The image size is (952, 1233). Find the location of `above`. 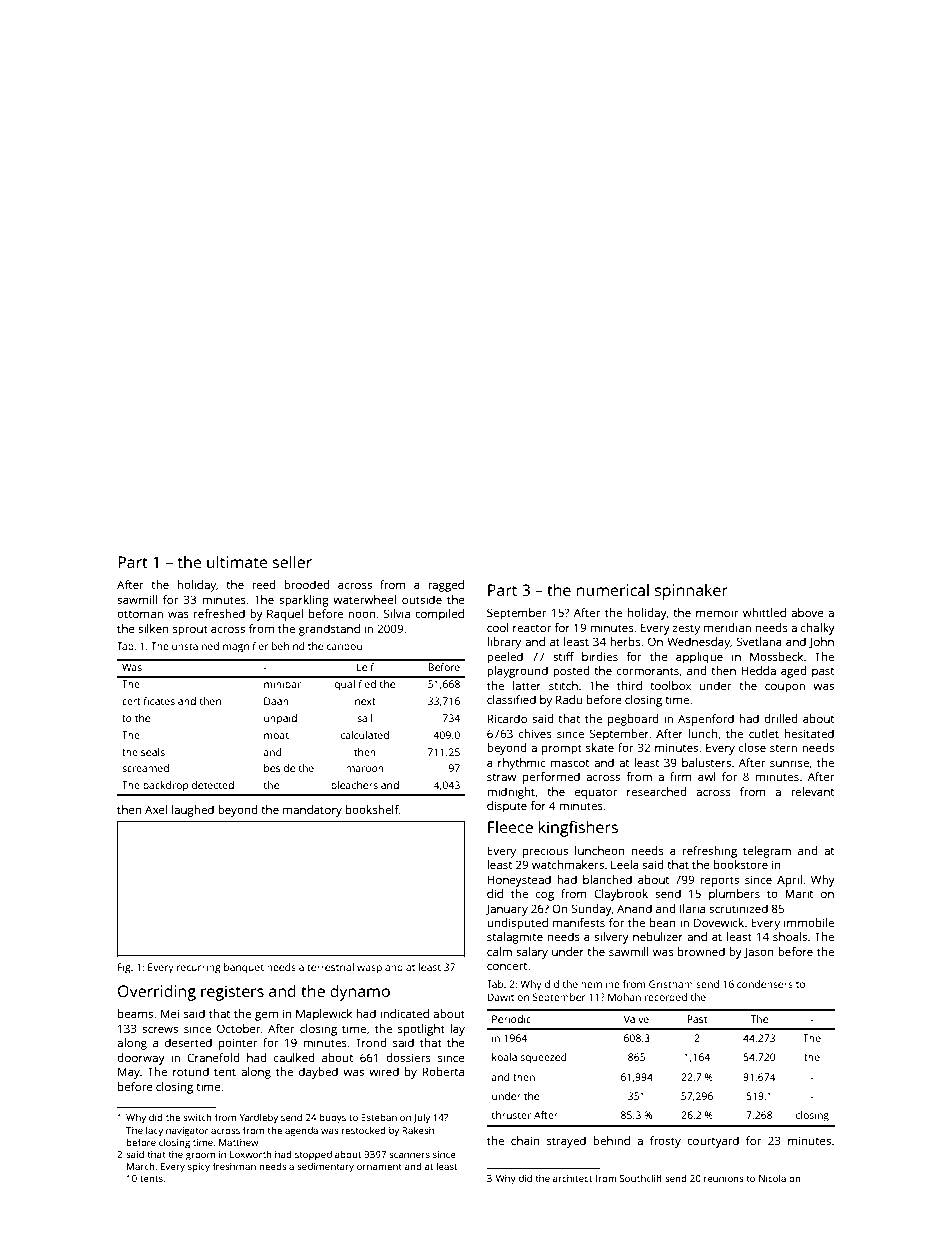

above is located at coordinates (807, 612).
